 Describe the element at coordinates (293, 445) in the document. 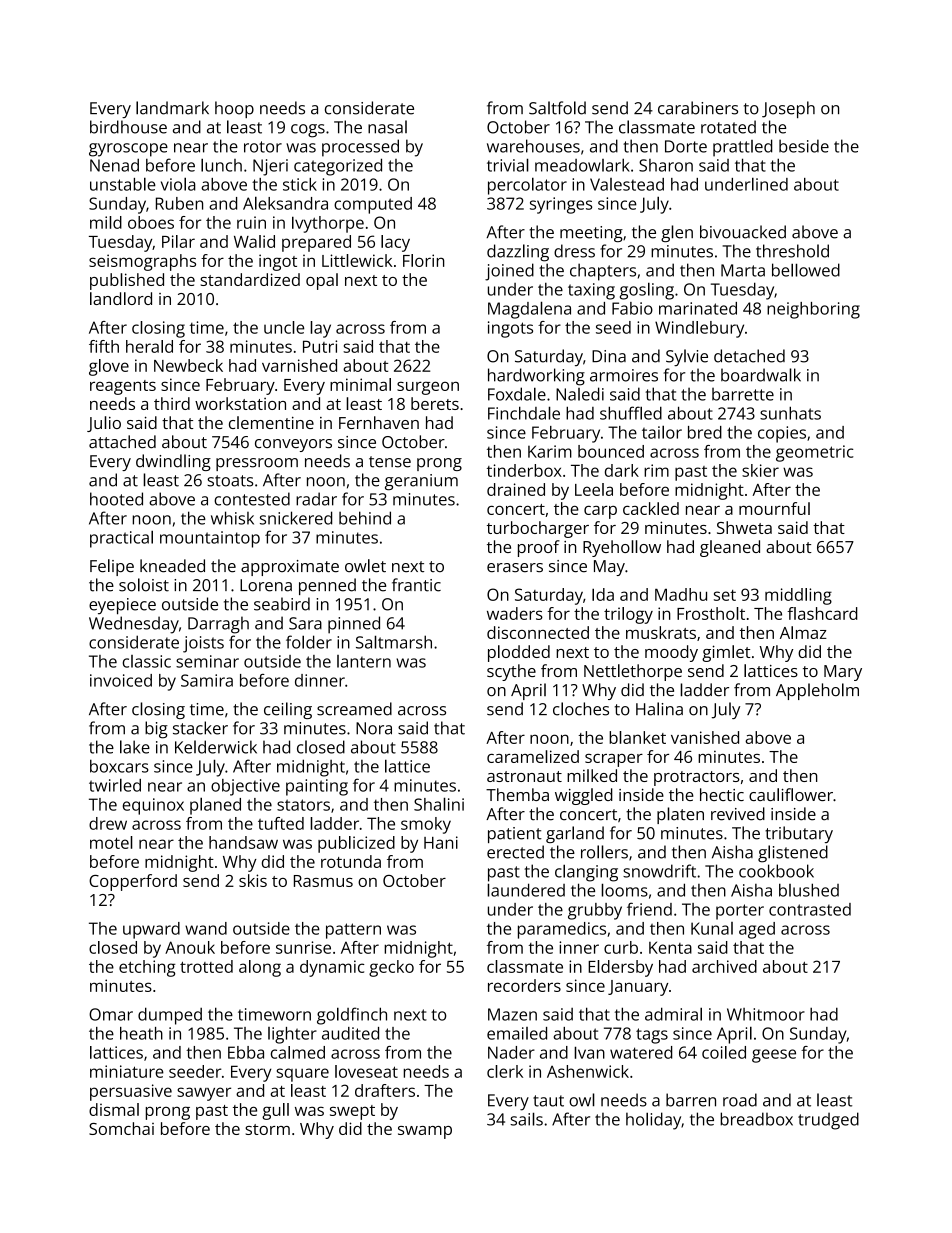

I see `conveyors` at that location.
